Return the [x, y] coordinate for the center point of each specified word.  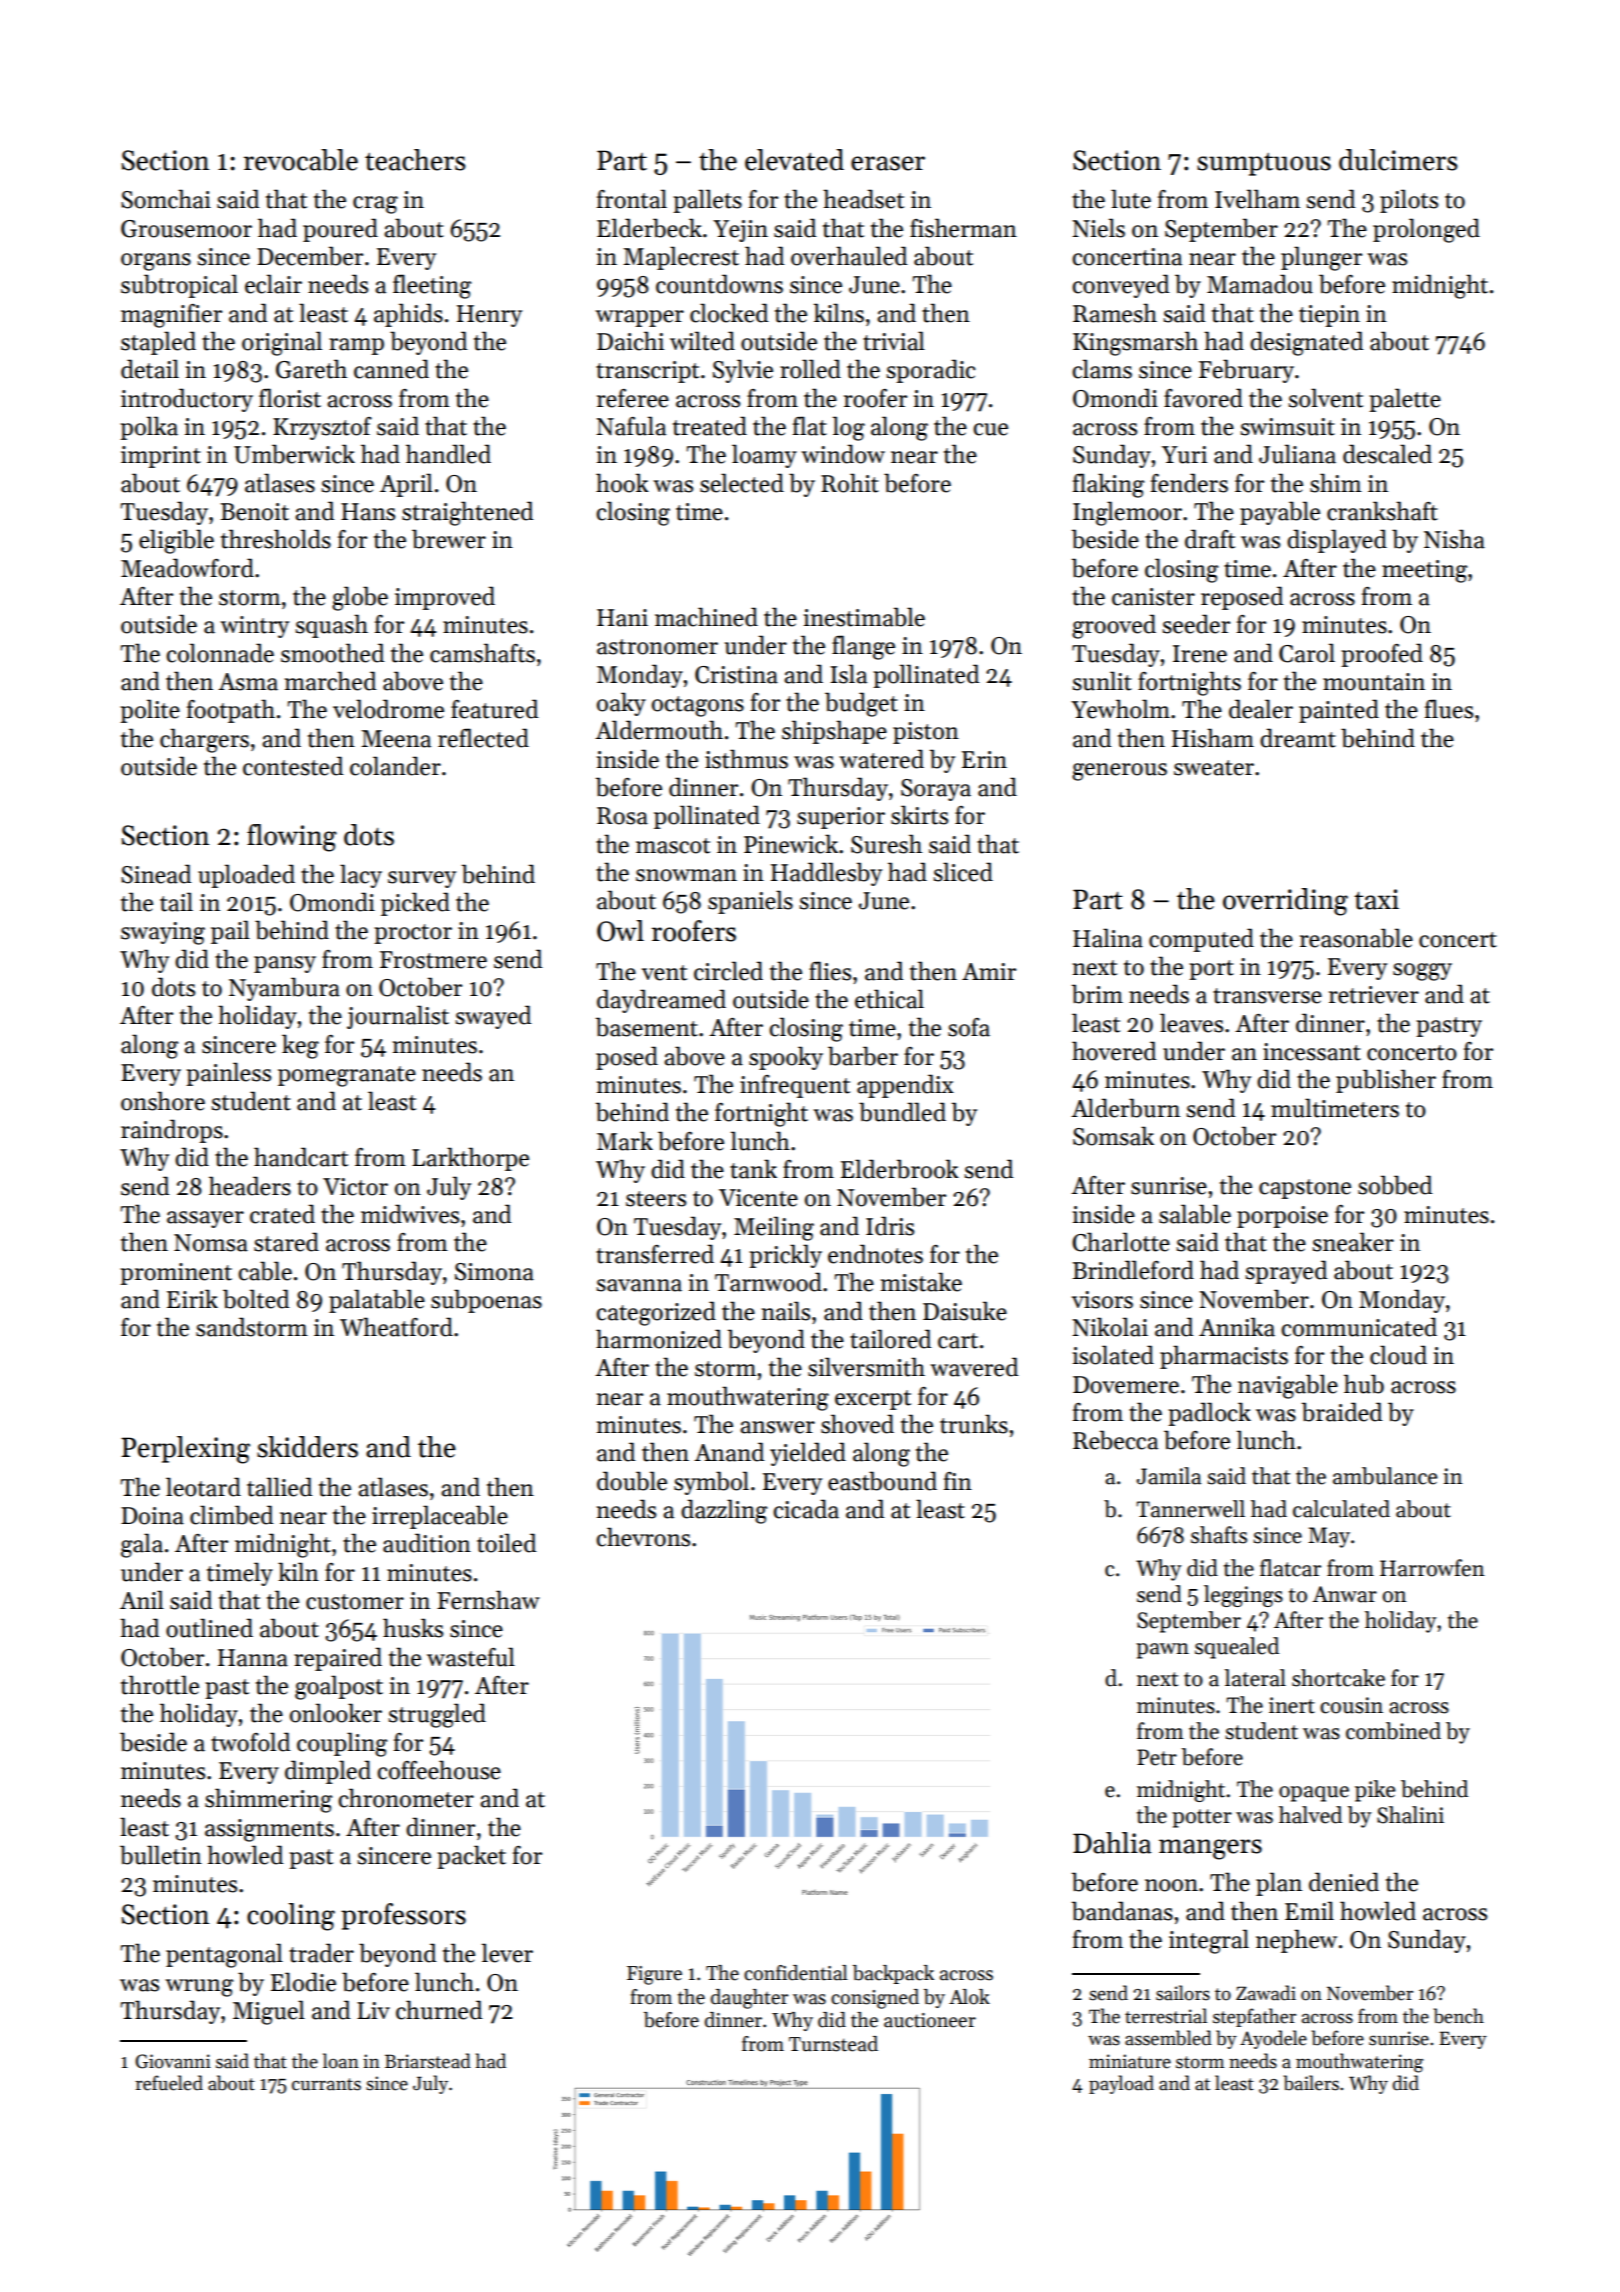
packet [471, 1857]
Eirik [192, 1298]
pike [1375, 1791]
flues [1449, 709]
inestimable [864, 617]
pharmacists [1224, 1357]
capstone [1305, 1189]
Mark [625, 1141]
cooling [291, 1917]
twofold [251, 1742]
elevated [794, 160]
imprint [161, 457]
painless [228, 1074]
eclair [273, 284]
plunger [1321, 258]
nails [786, 1311]
